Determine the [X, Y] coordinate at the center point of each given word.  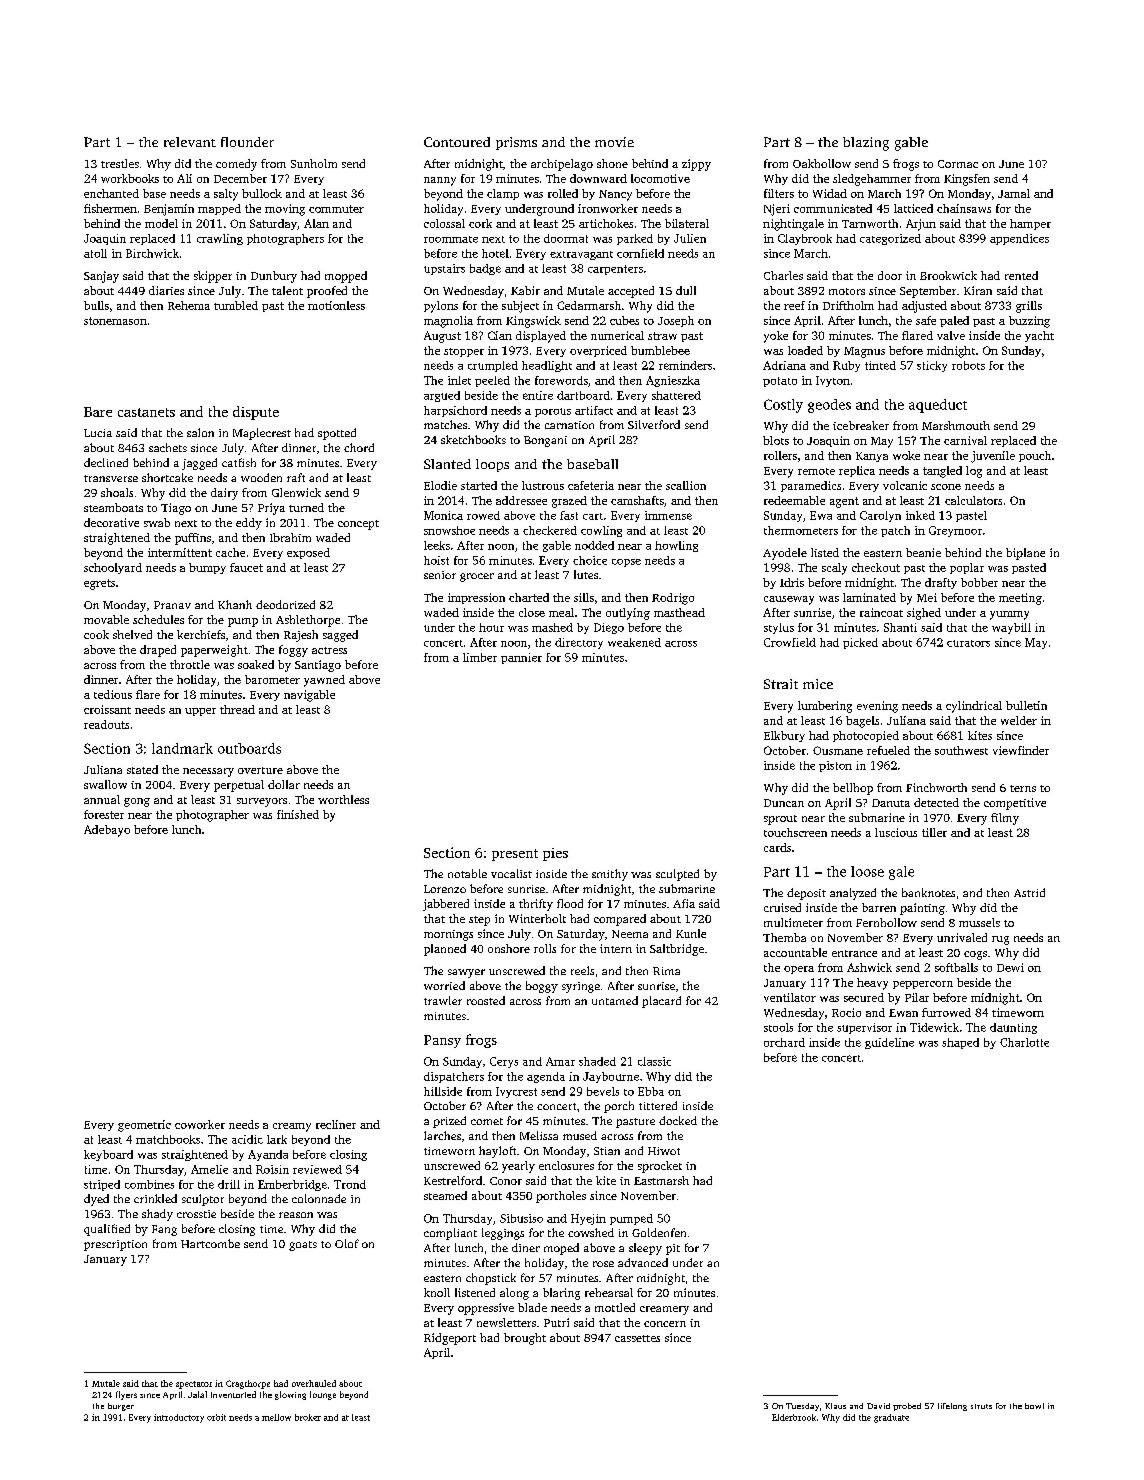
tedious [113, 694]
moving [285, 210]
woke [906, 455]
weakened [634, 642]
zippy [696, 165]
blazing [866, 144]
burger [121, 1407]
